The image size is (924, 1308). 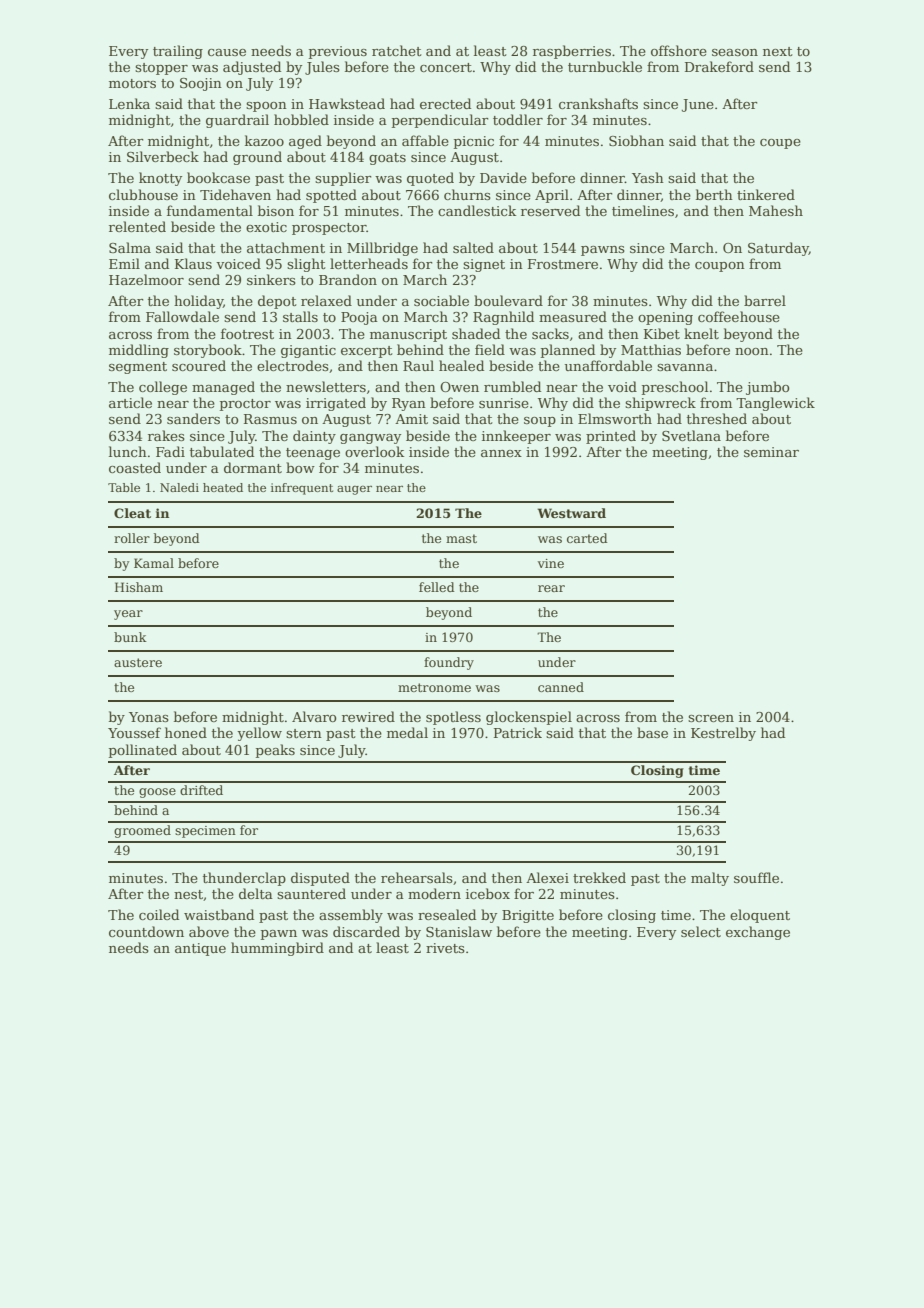 I want to click on rewired, so click(x=368, y=716).
